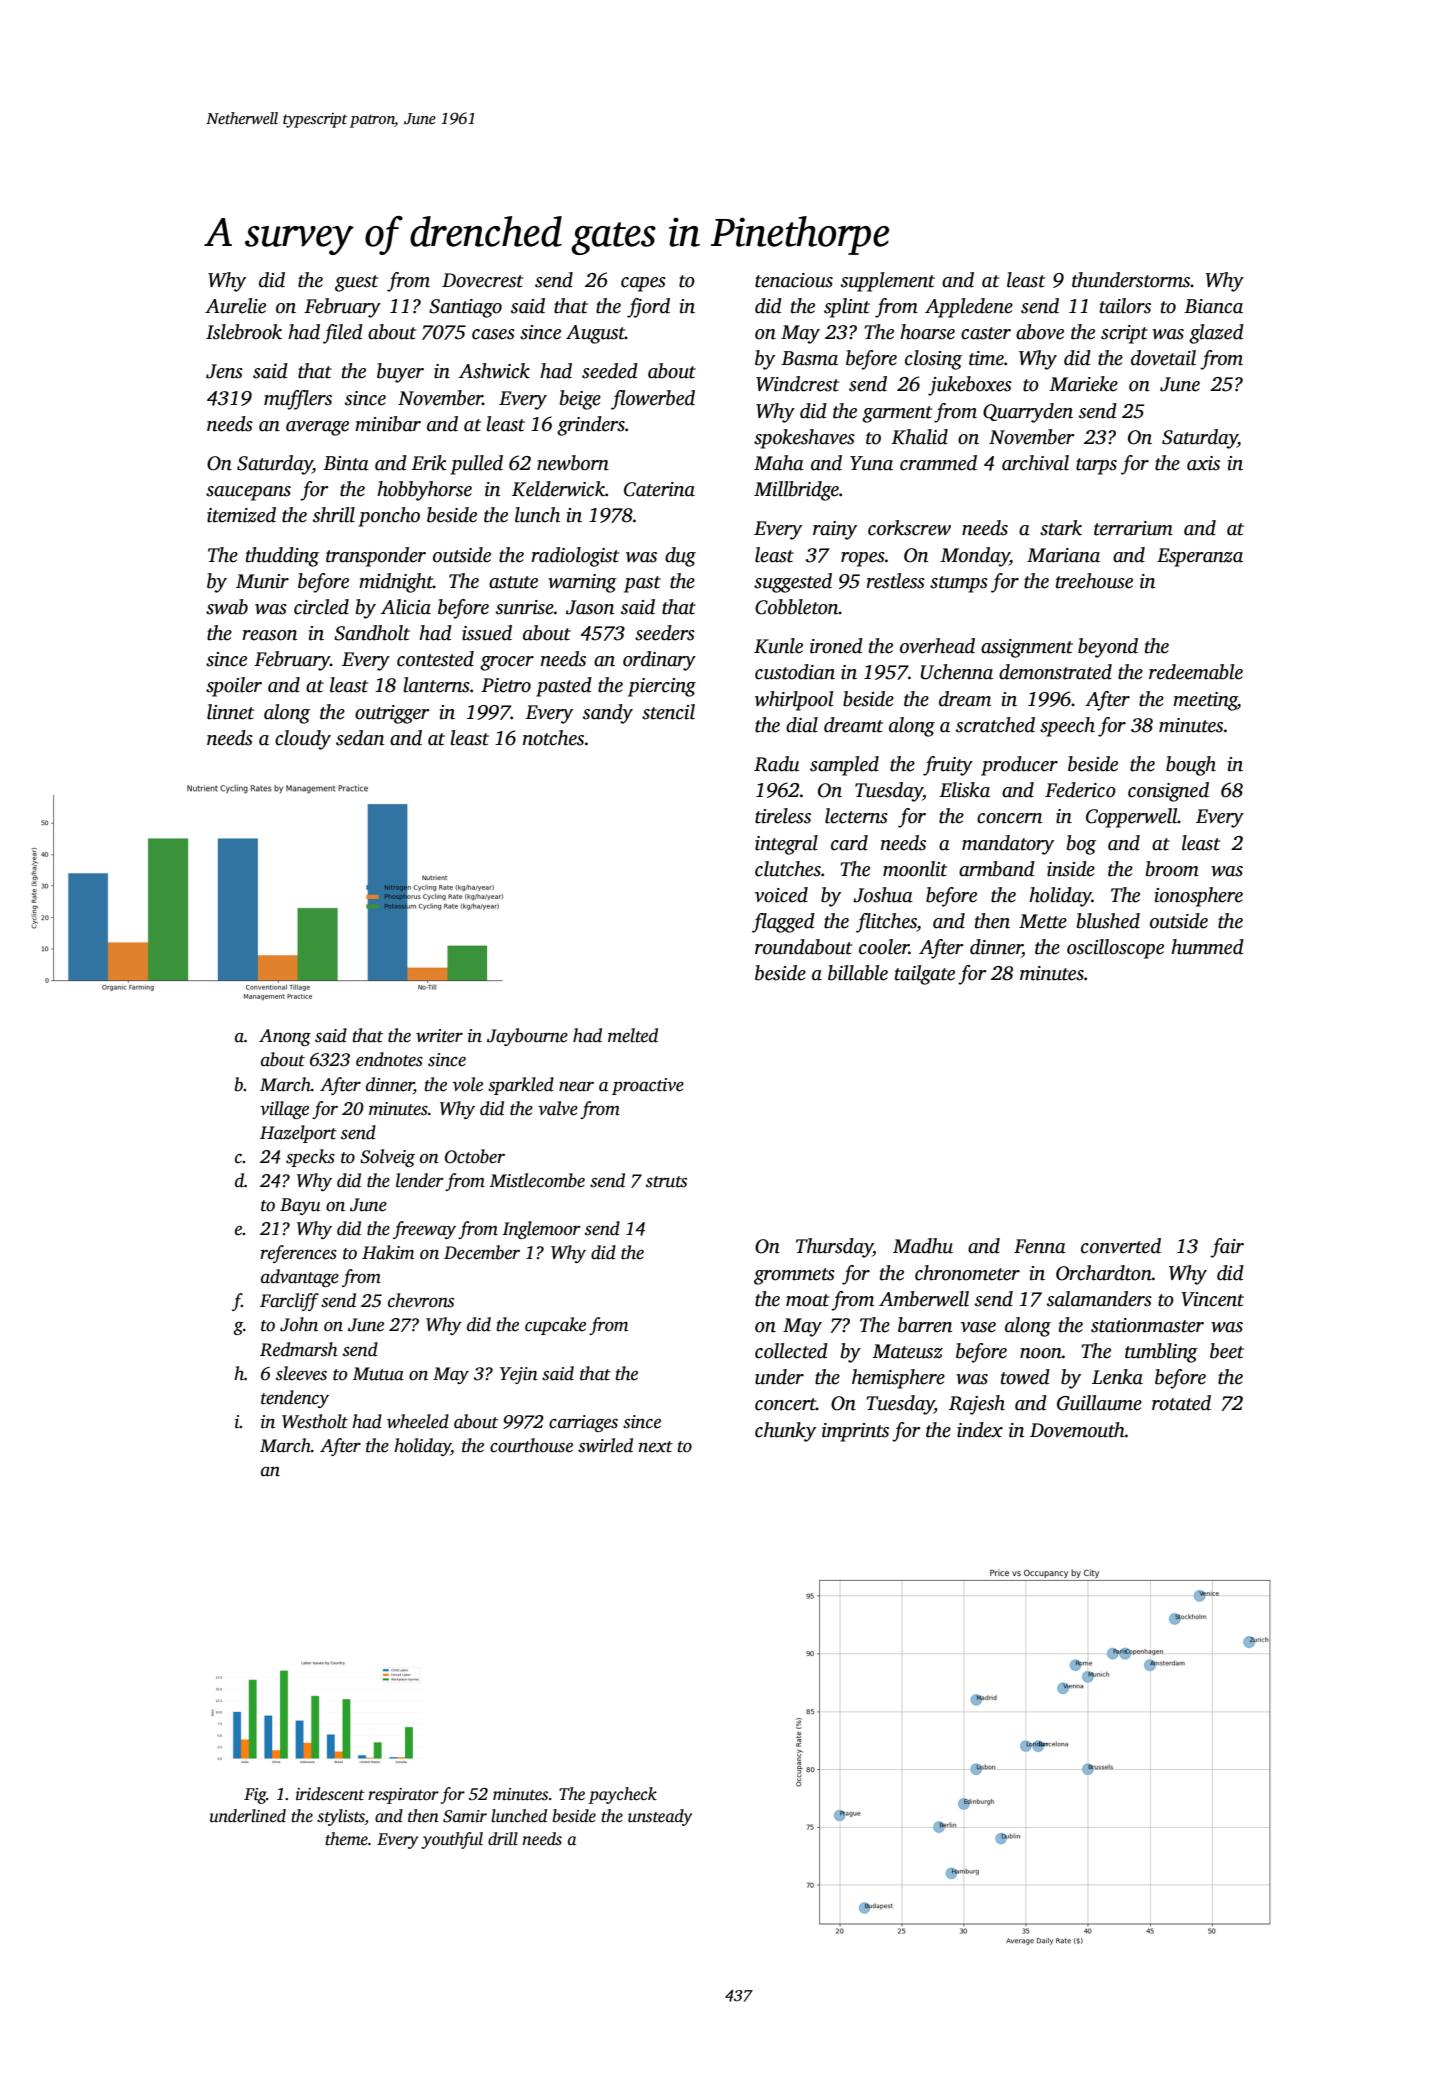  What do you see at coordinates (925, 975) in the document?
I see `tailgate` at bounding box center [925, 975].
